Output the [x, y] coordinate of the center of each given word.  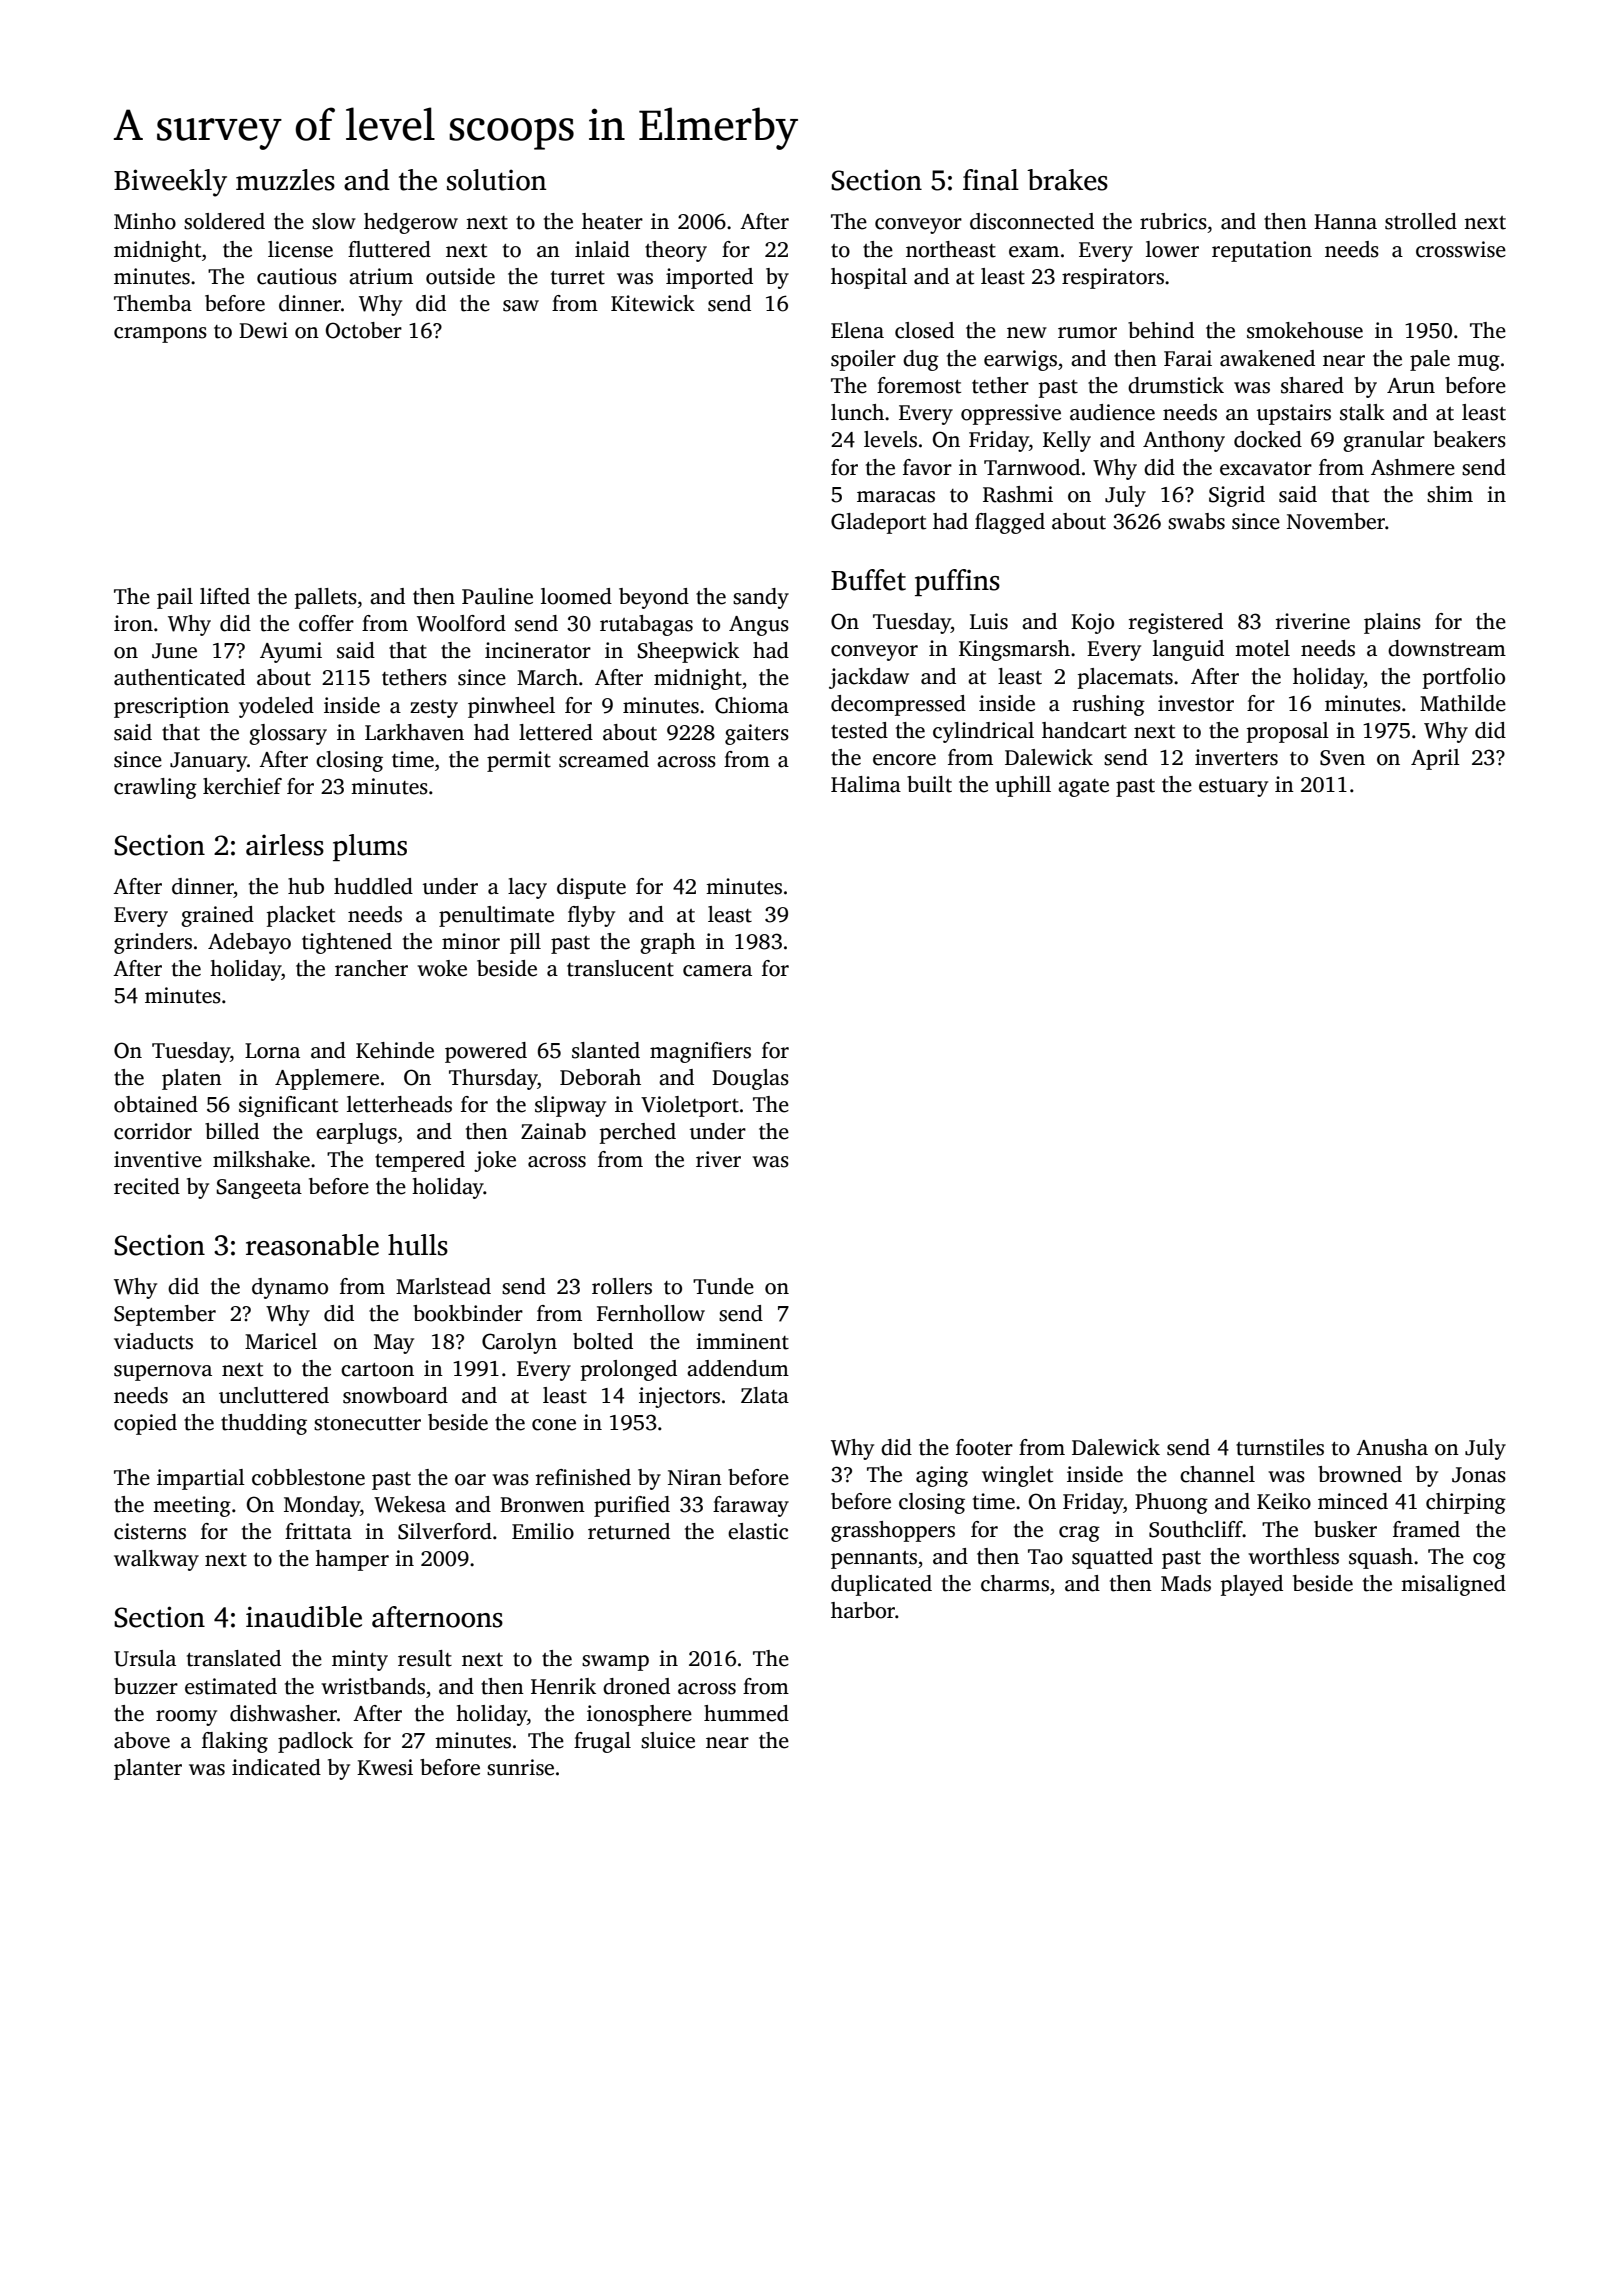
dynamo [290, 1288]
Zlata [765, 1395]
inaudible [304, 1617]
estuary [1233, 788]
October [364, 330]
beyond [654, 598]
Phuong [1171, 1503]
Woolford [461, 623]
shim [1450, 494]
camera [717, 971]
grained [217, 916]
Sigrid [1237, 496]
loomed [576, 596]
